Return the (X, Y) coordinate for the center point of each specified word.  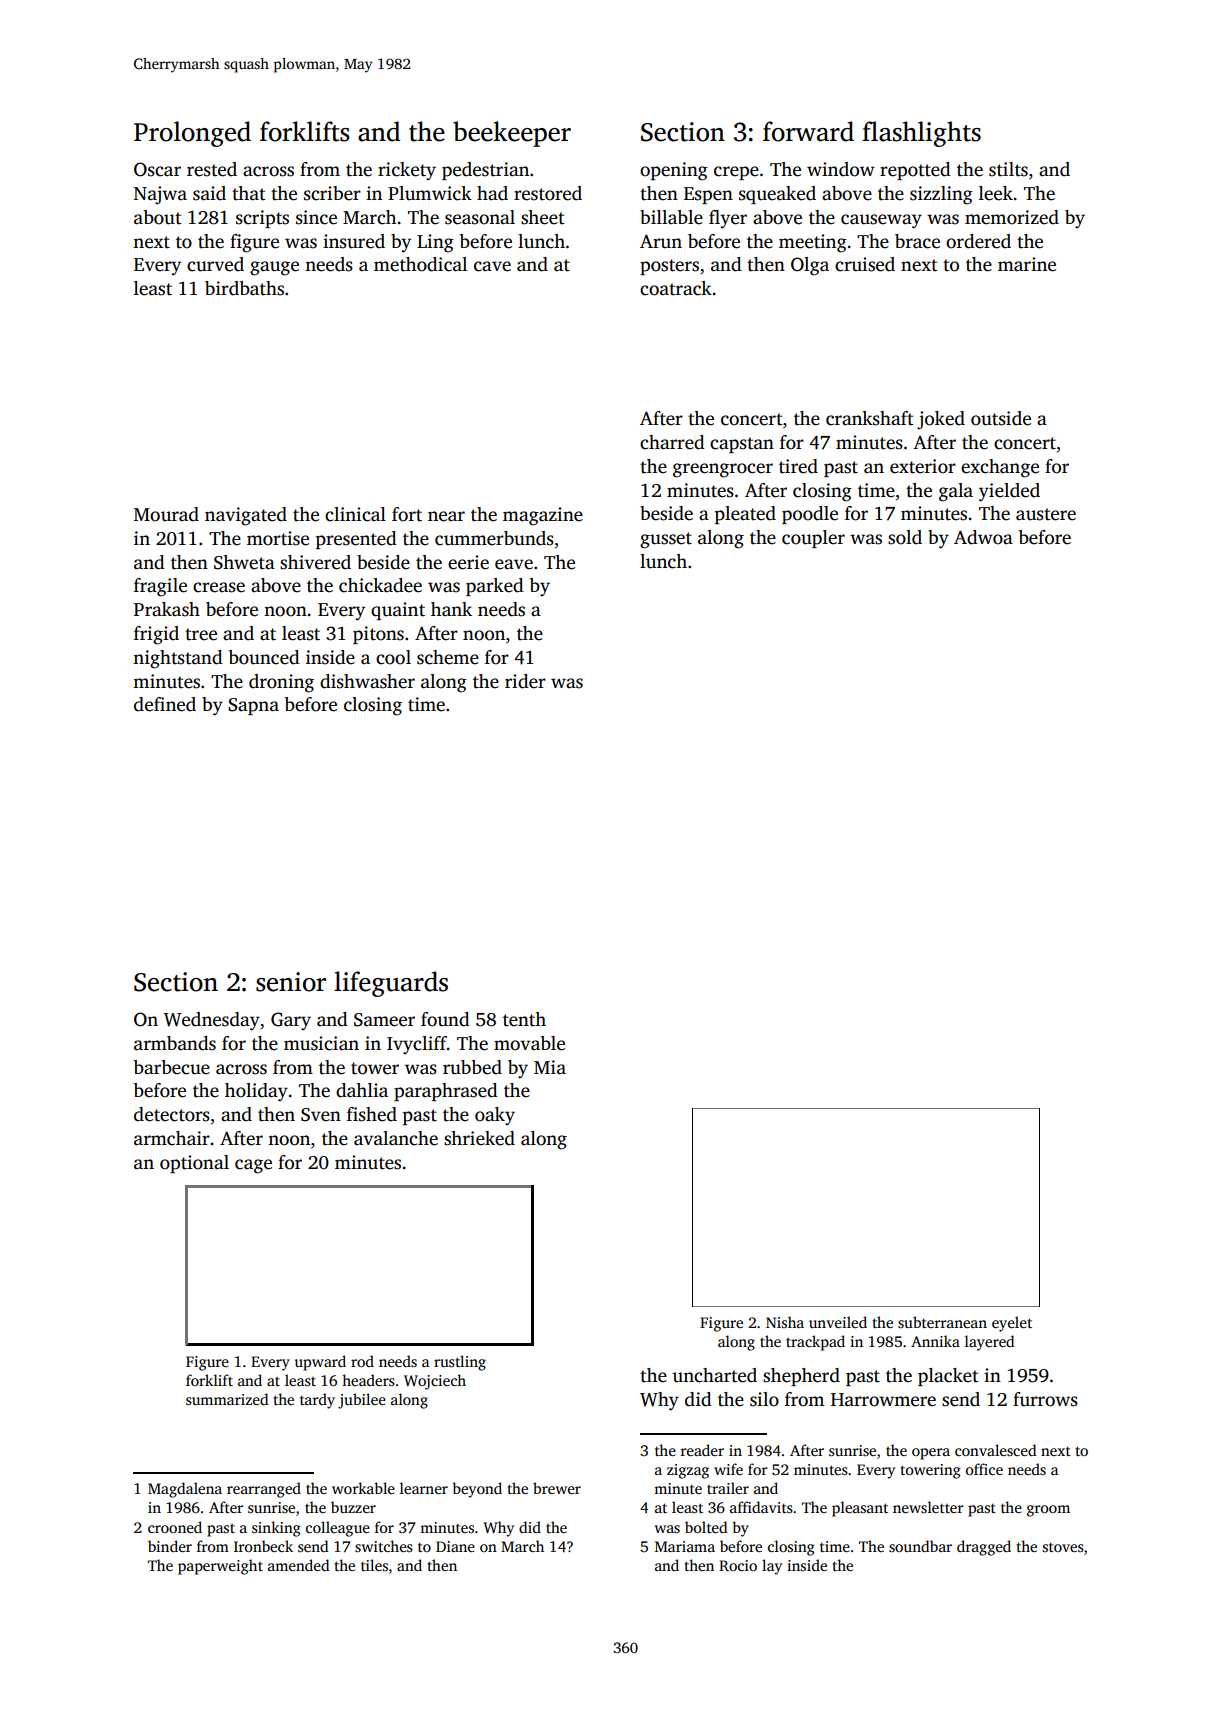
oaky (495, 1116)
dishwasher (367, 681)
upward (320, 1363)
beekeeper (512, 134)
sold (905, 537)
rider (525, 681)
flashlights (921, 134)
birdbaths (244, 288)
